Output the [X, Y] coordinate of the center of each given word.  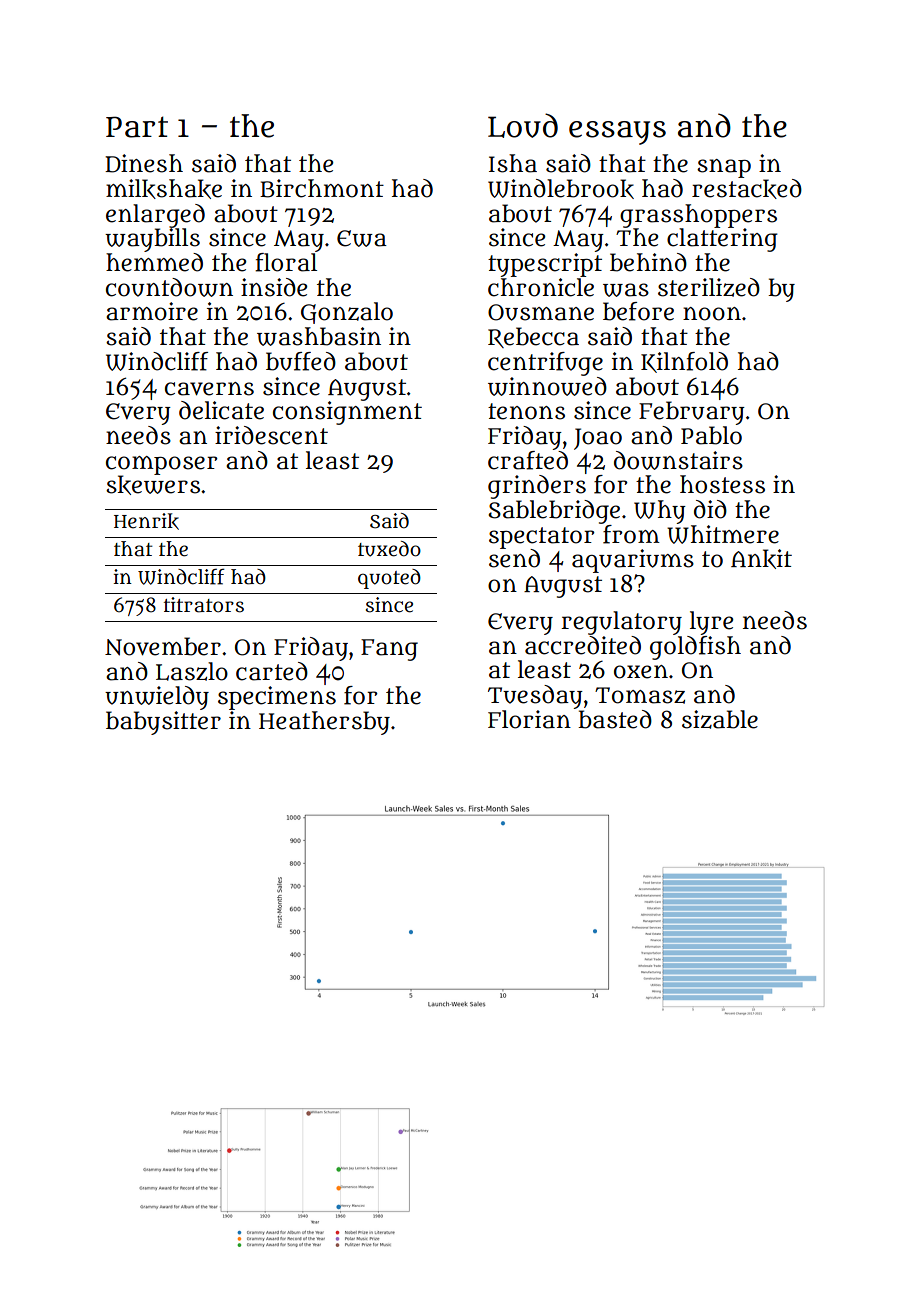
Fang [389, 650]
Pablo [711, 435]
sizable [720, 719]
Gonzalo [347, 313]
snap [724, 168]
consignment [347, 413]
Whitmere [723, 534]
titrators [204, 605]
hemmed [154, 262]
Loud [523, 125]
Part [137, 127]
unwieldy [157, 698]
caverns [209, 389]
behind [648, 262]
